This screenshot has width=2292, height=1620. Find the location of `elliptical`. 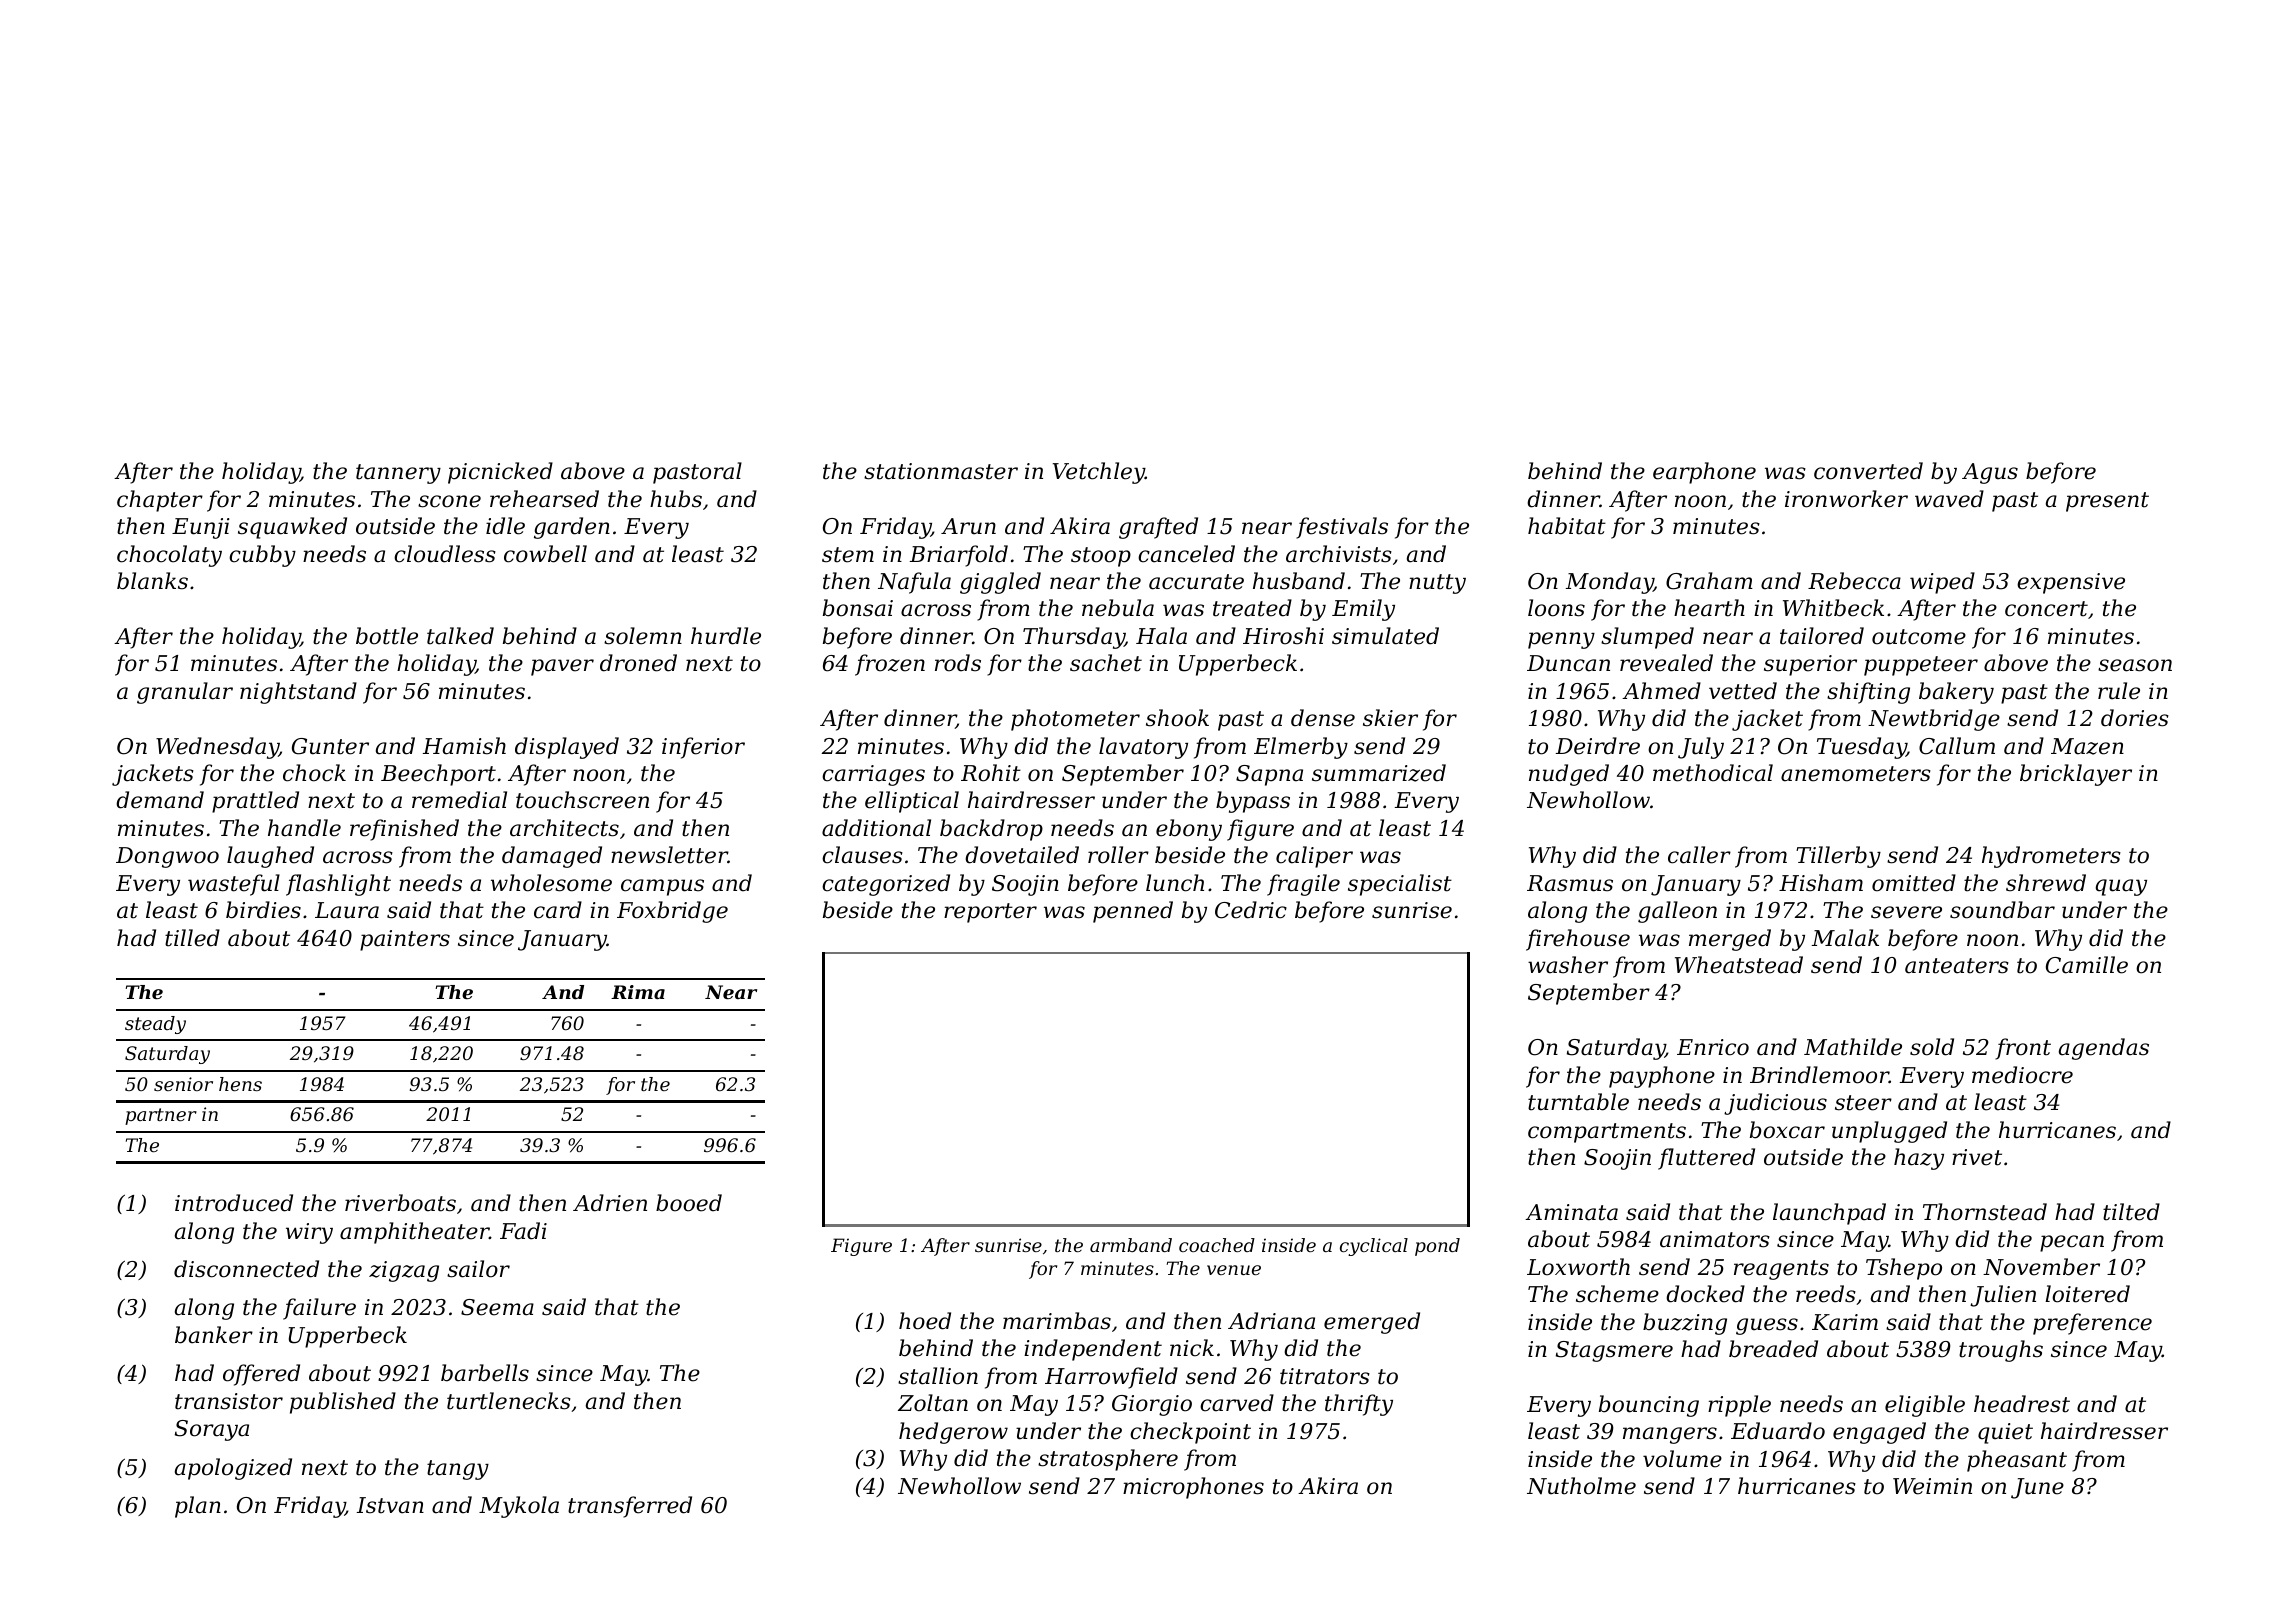

elliptical is located at coordinates (912, 802).
